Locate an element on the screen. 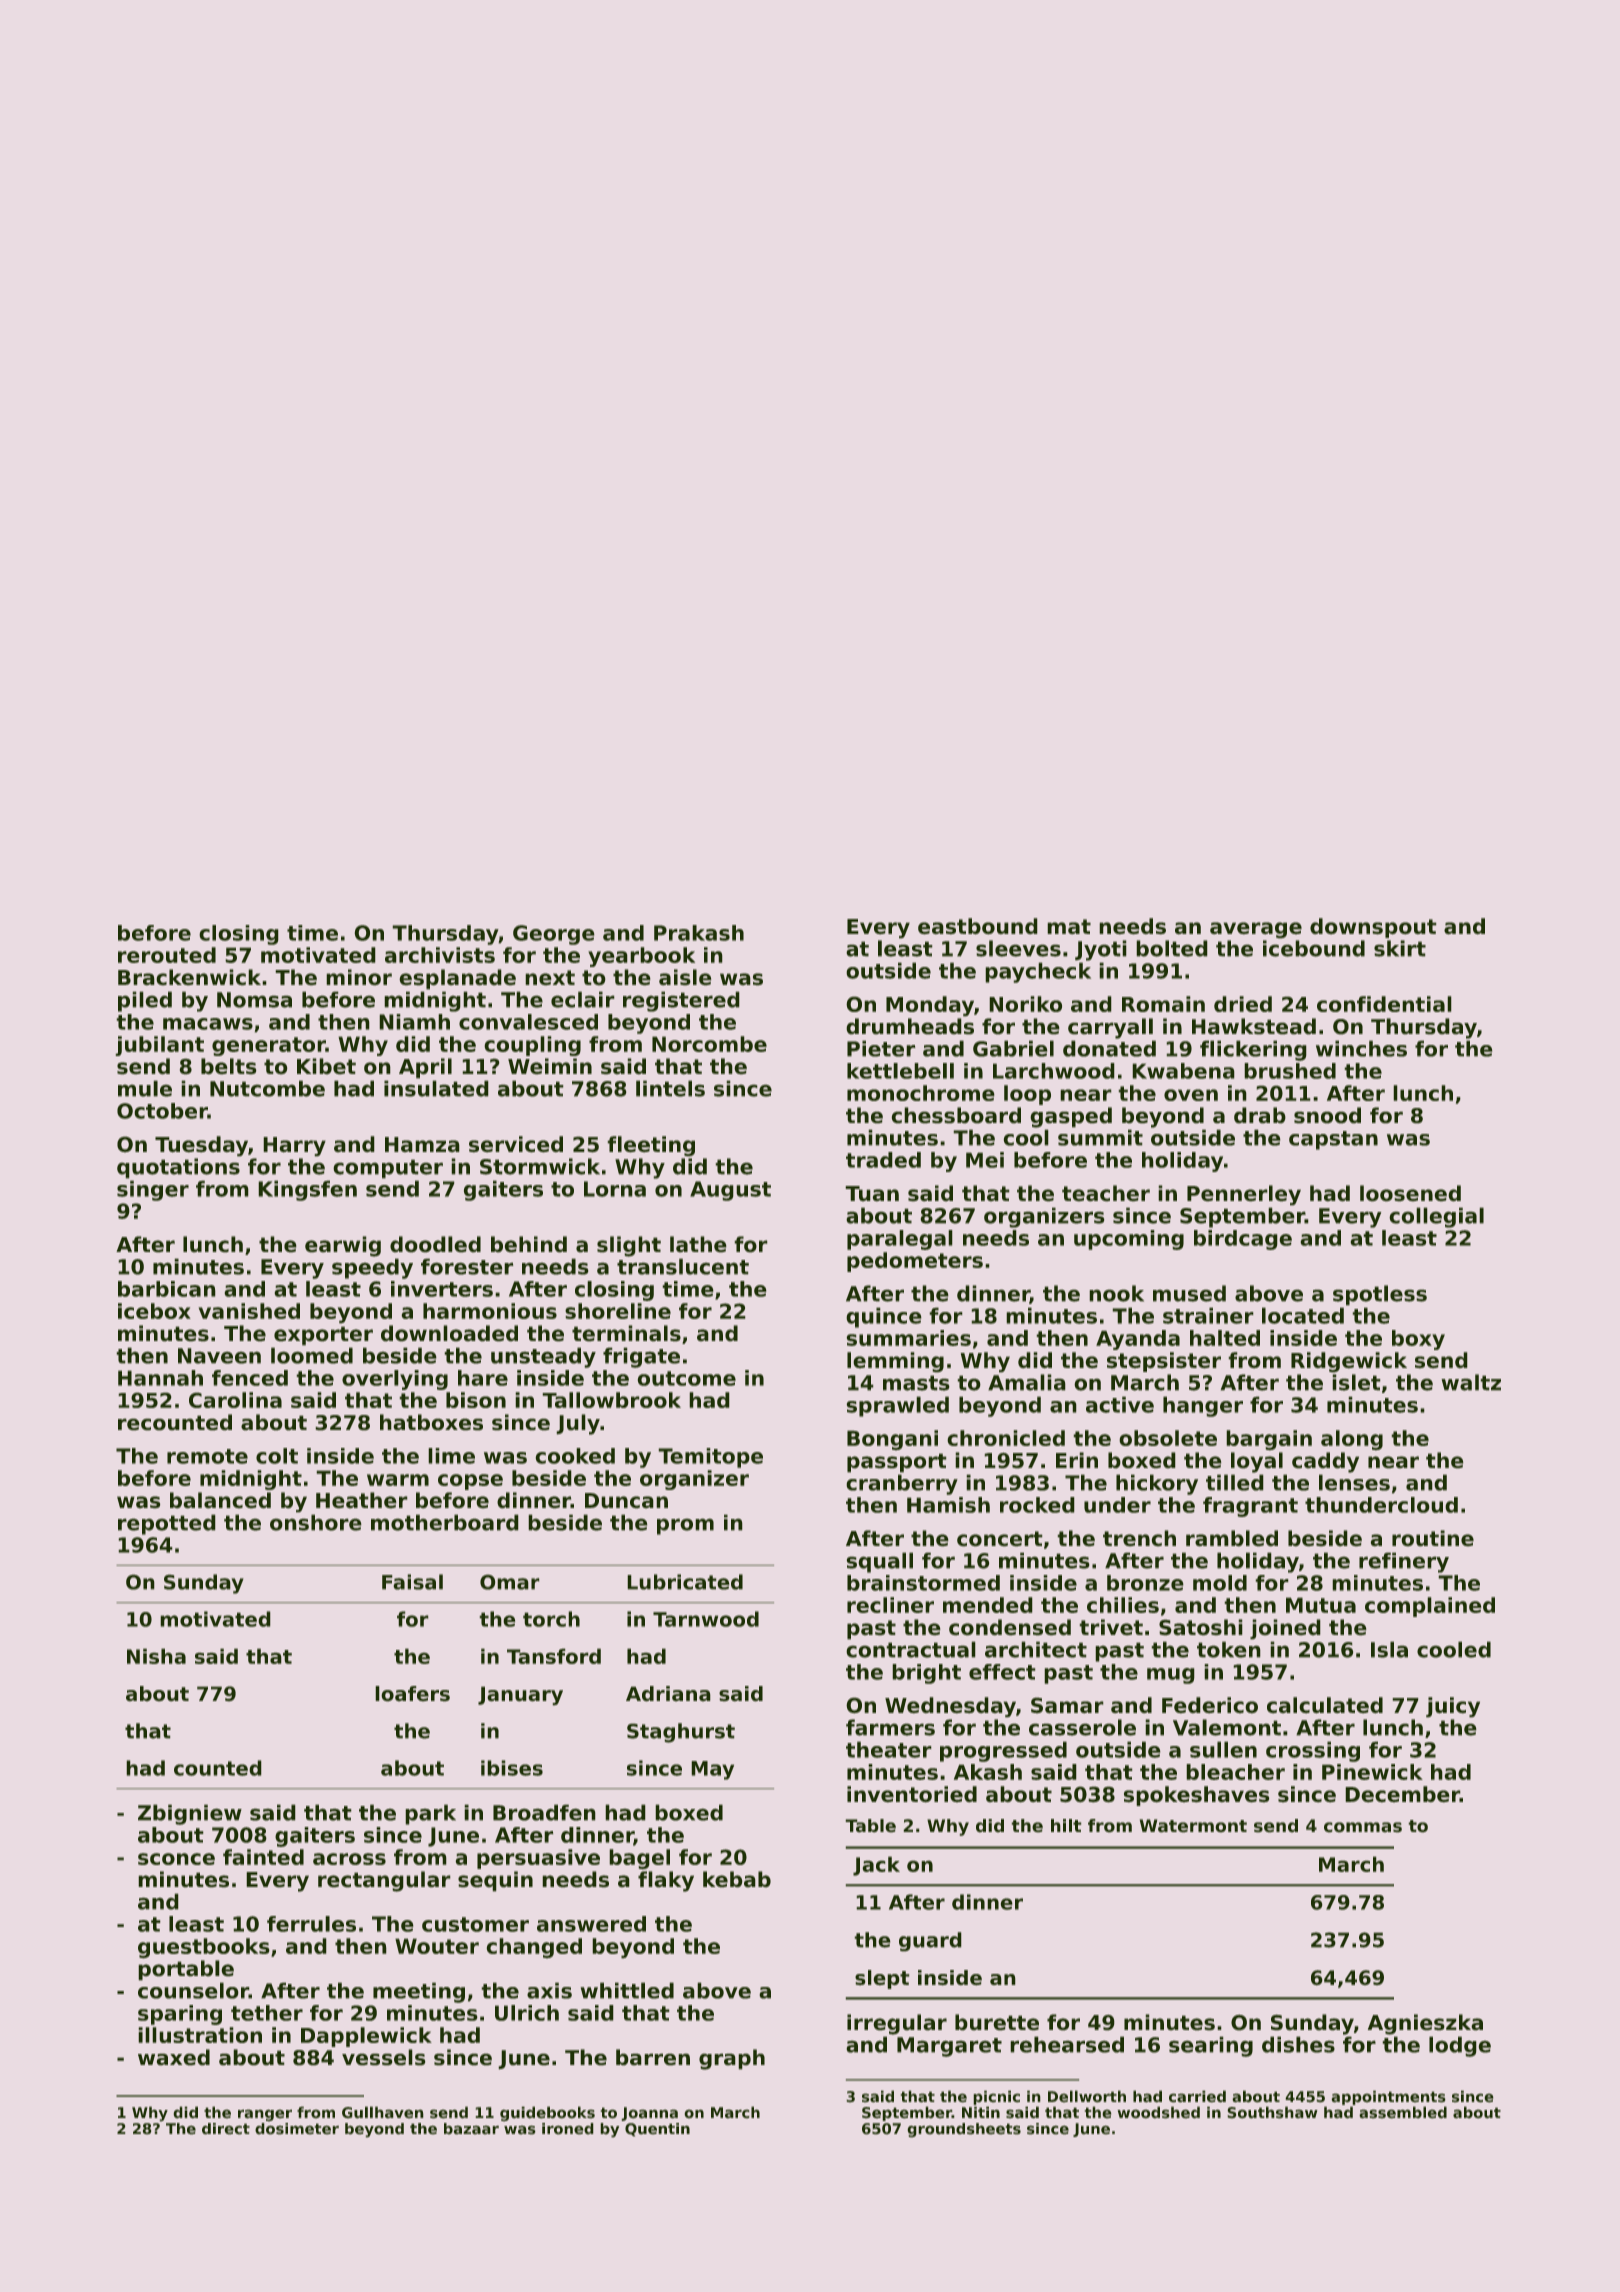 The width and height of the screenshot is (1620, 2292). Mei is located at coordinates (985, 1160).
